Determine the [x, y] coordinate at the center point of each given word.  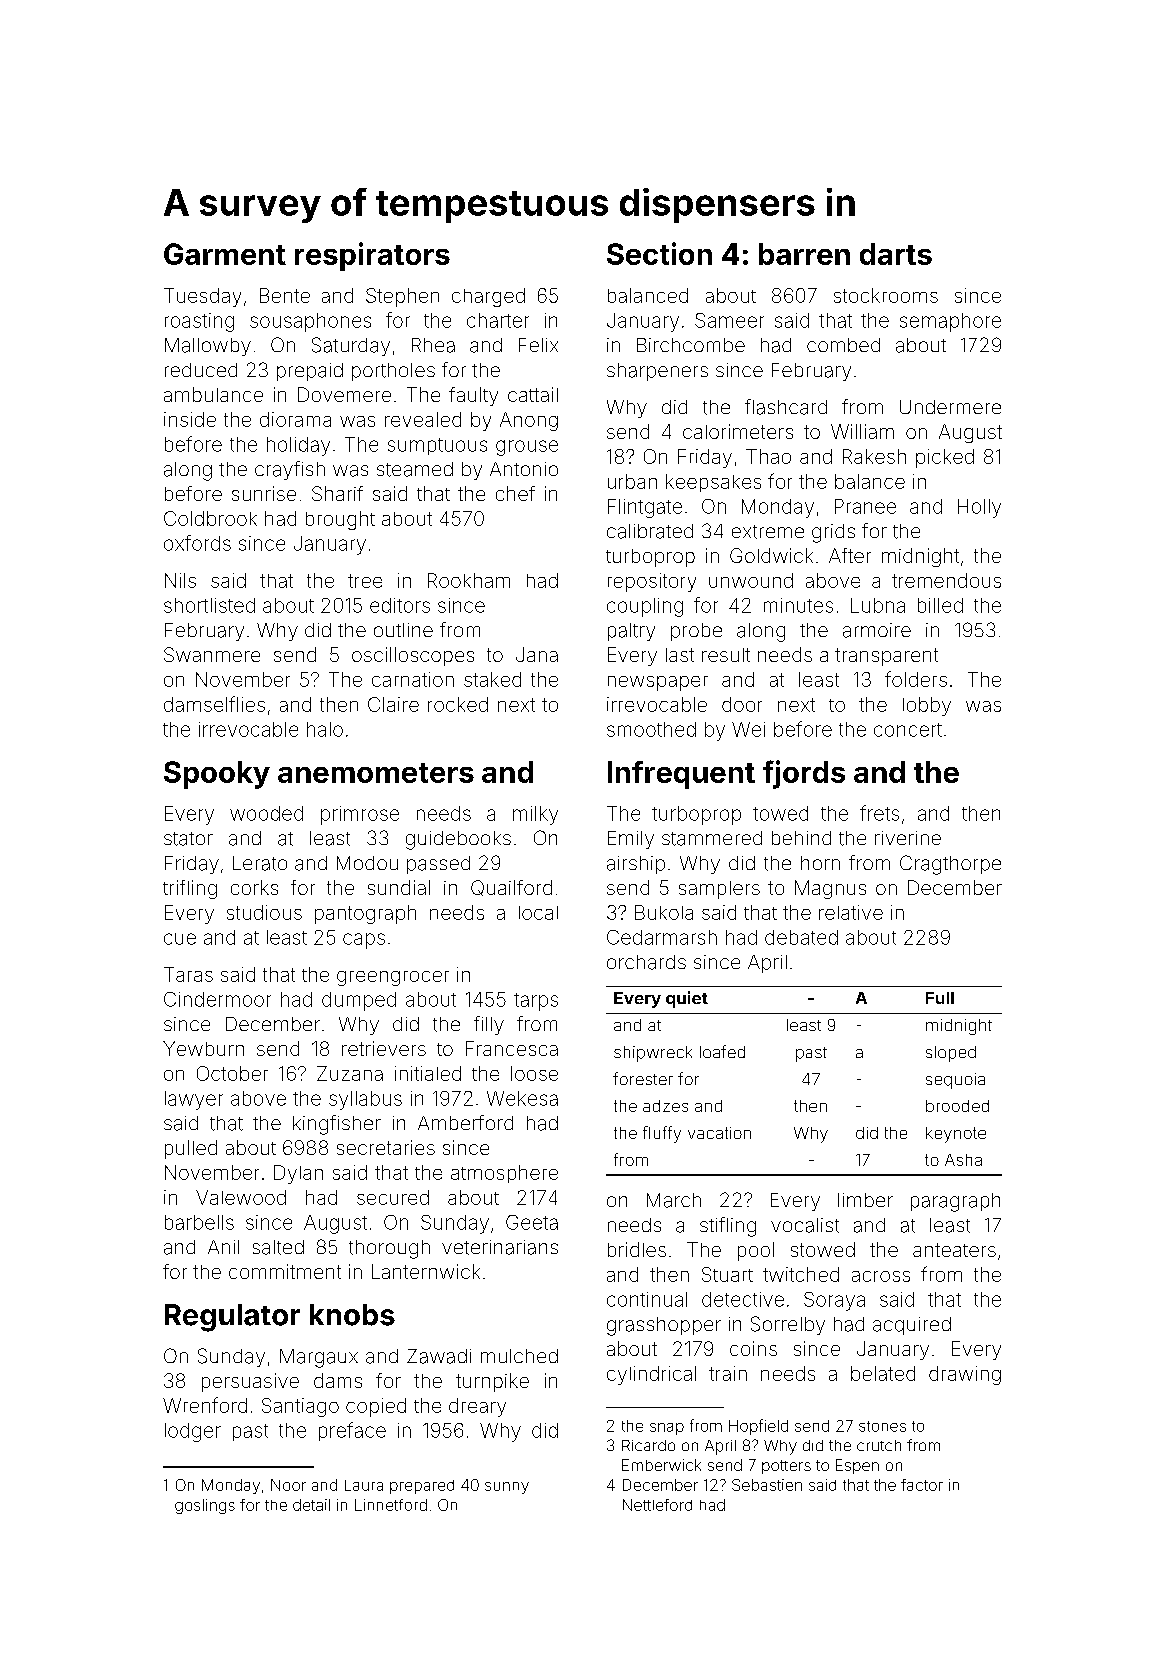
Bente [285, 295]
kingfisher [337, 1125]
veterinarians [500, 1247]
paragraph [955, 1202]
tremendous [946, 580]
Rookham [469, 580]
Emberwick [661, 1465]
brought [340, 520]
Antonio [524, 469]
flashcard [786, 407]
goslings [205, 1506]
